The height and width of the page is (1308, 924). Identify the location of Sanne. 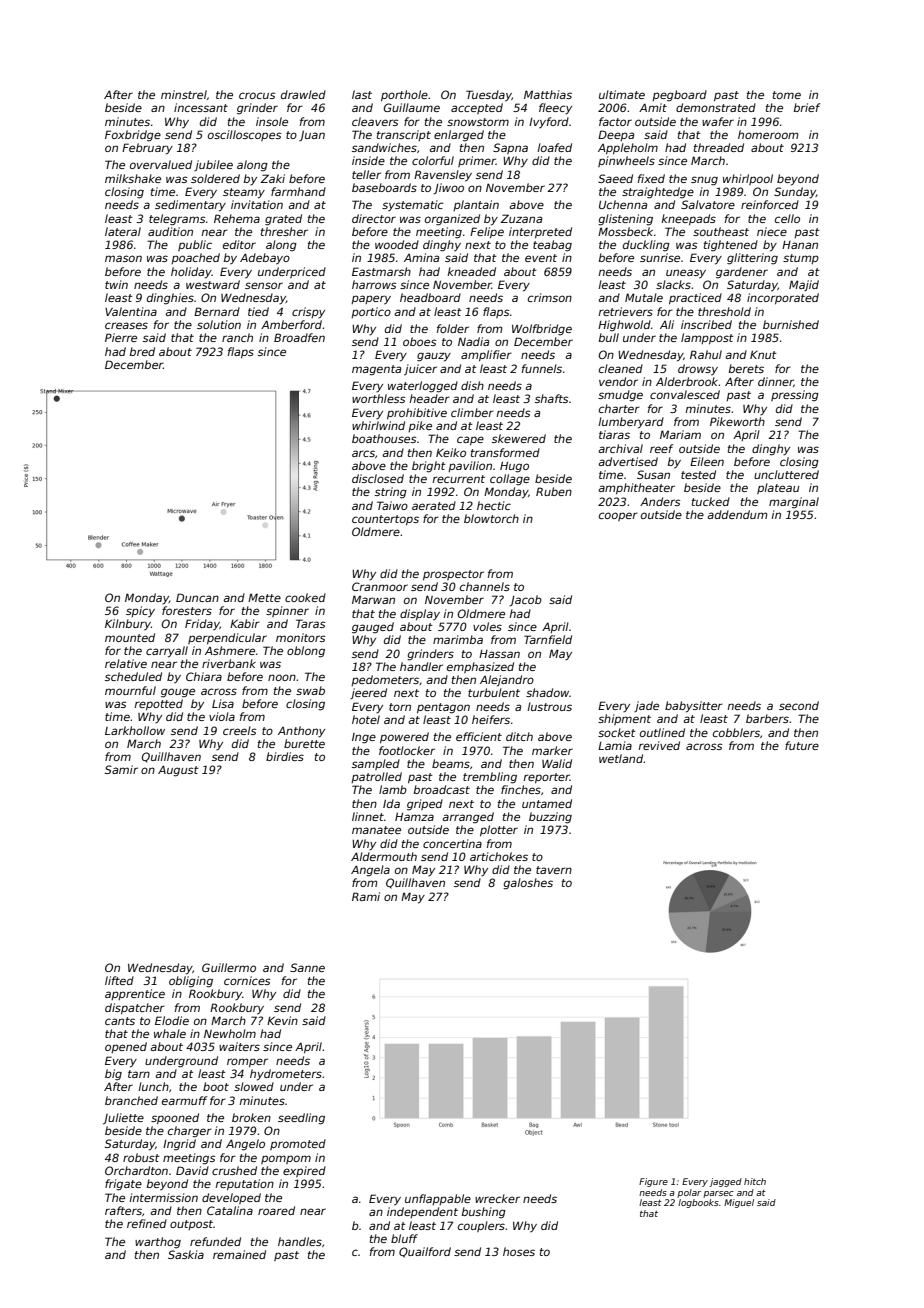
(307, 967).
